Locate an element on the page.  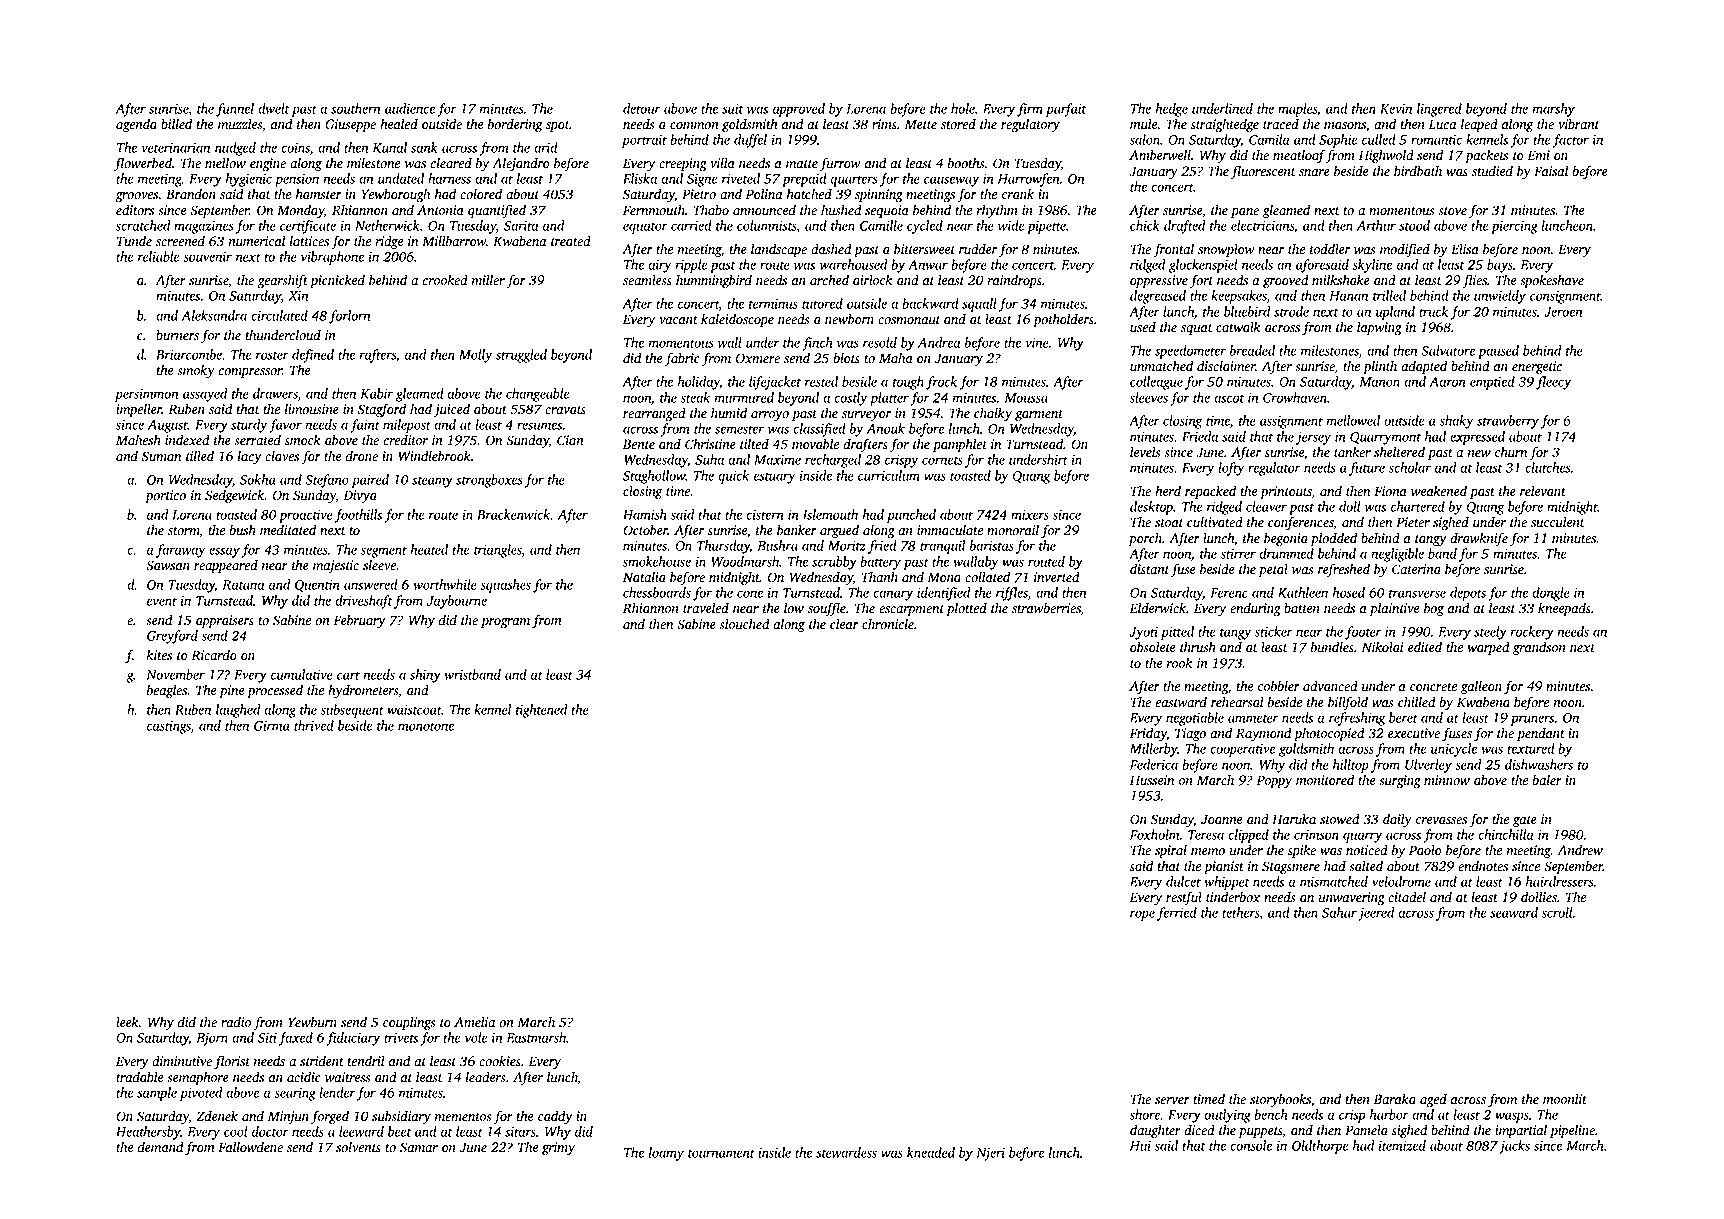
agenda is located at coordinates (136, 126).
